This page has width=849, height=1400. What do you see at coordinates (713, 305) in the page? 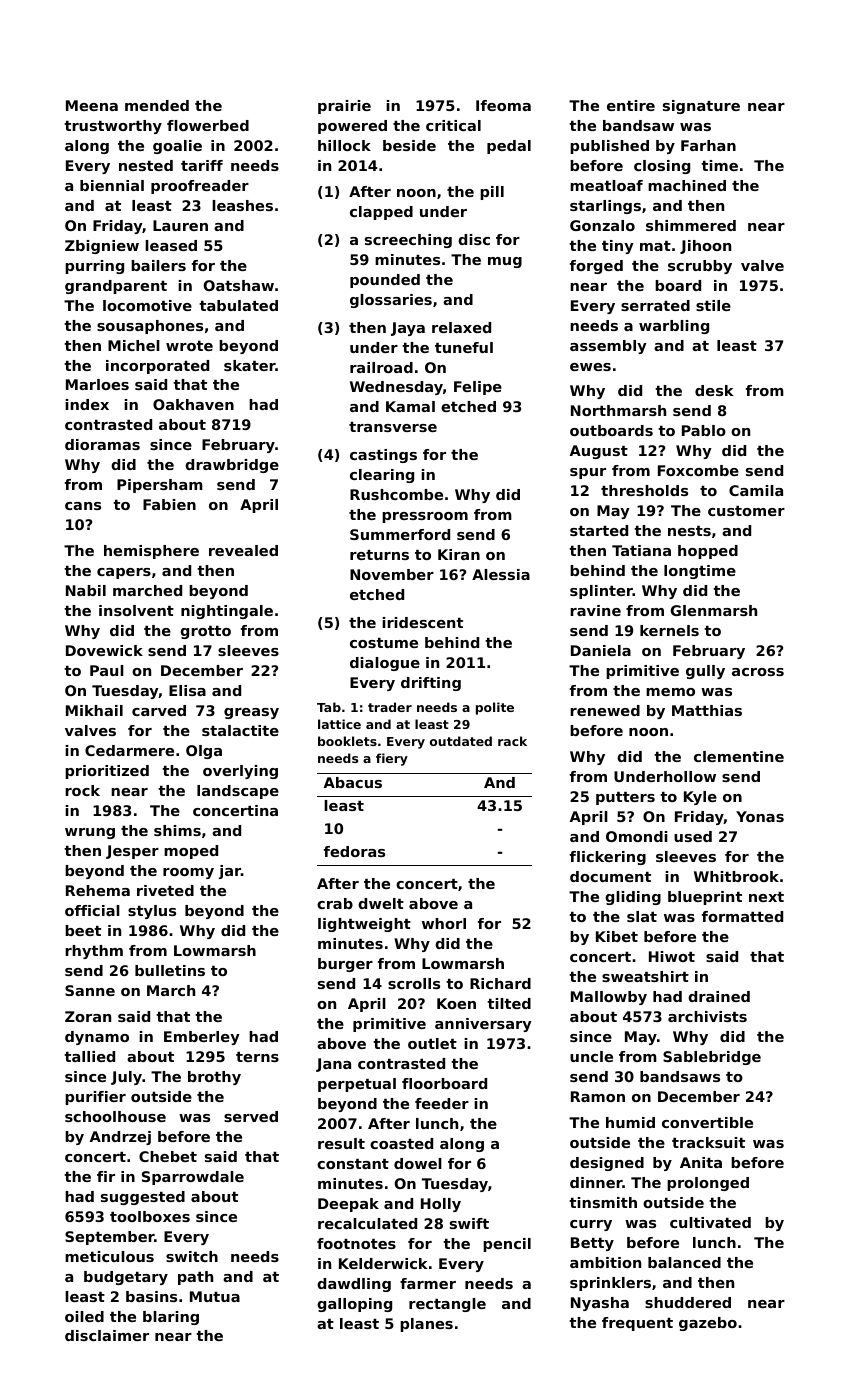
I see `stile` at bounding box center [713, 305].
